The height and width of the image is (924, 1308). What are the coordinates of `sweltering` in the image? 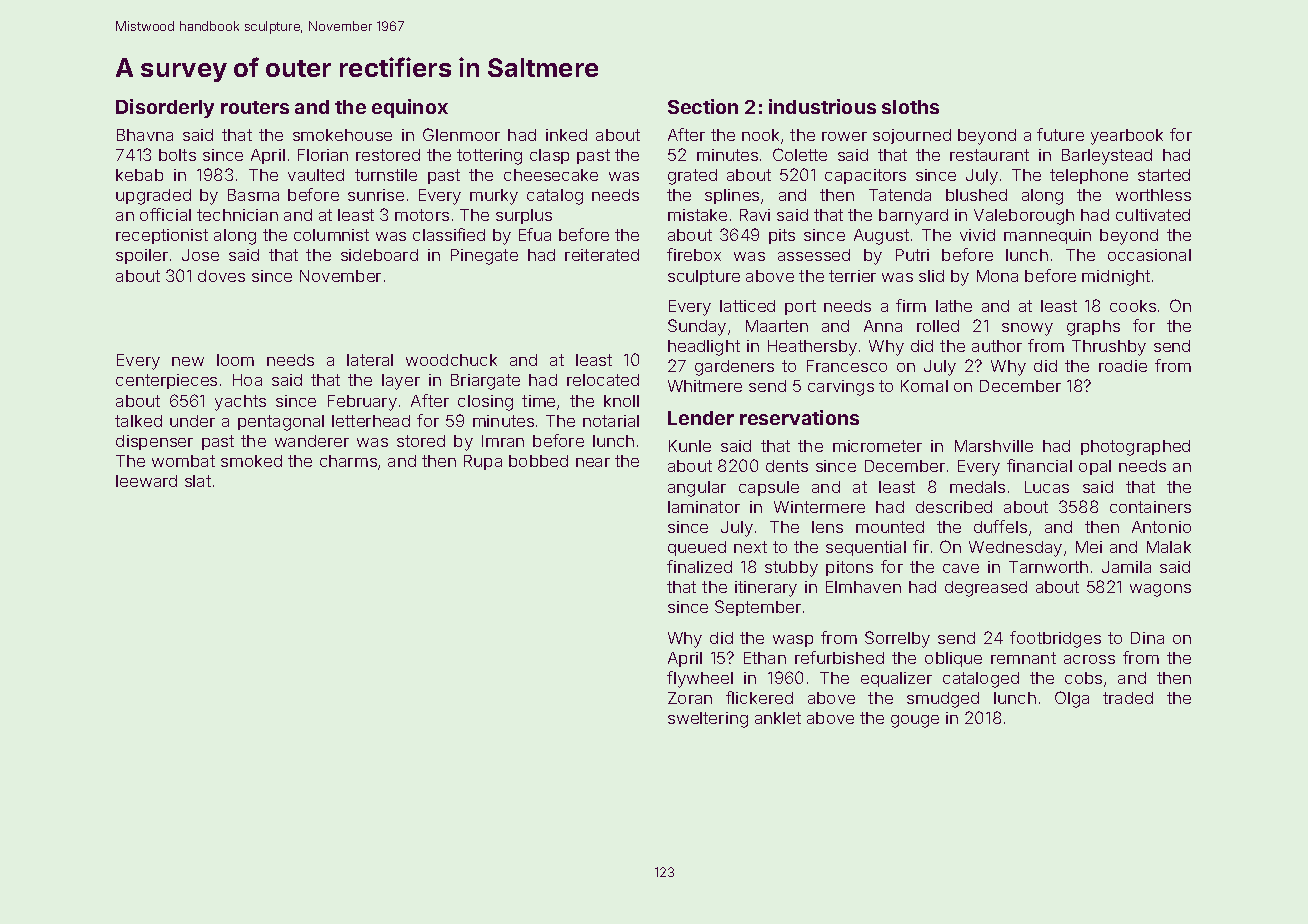 It's located at (708, 720).
